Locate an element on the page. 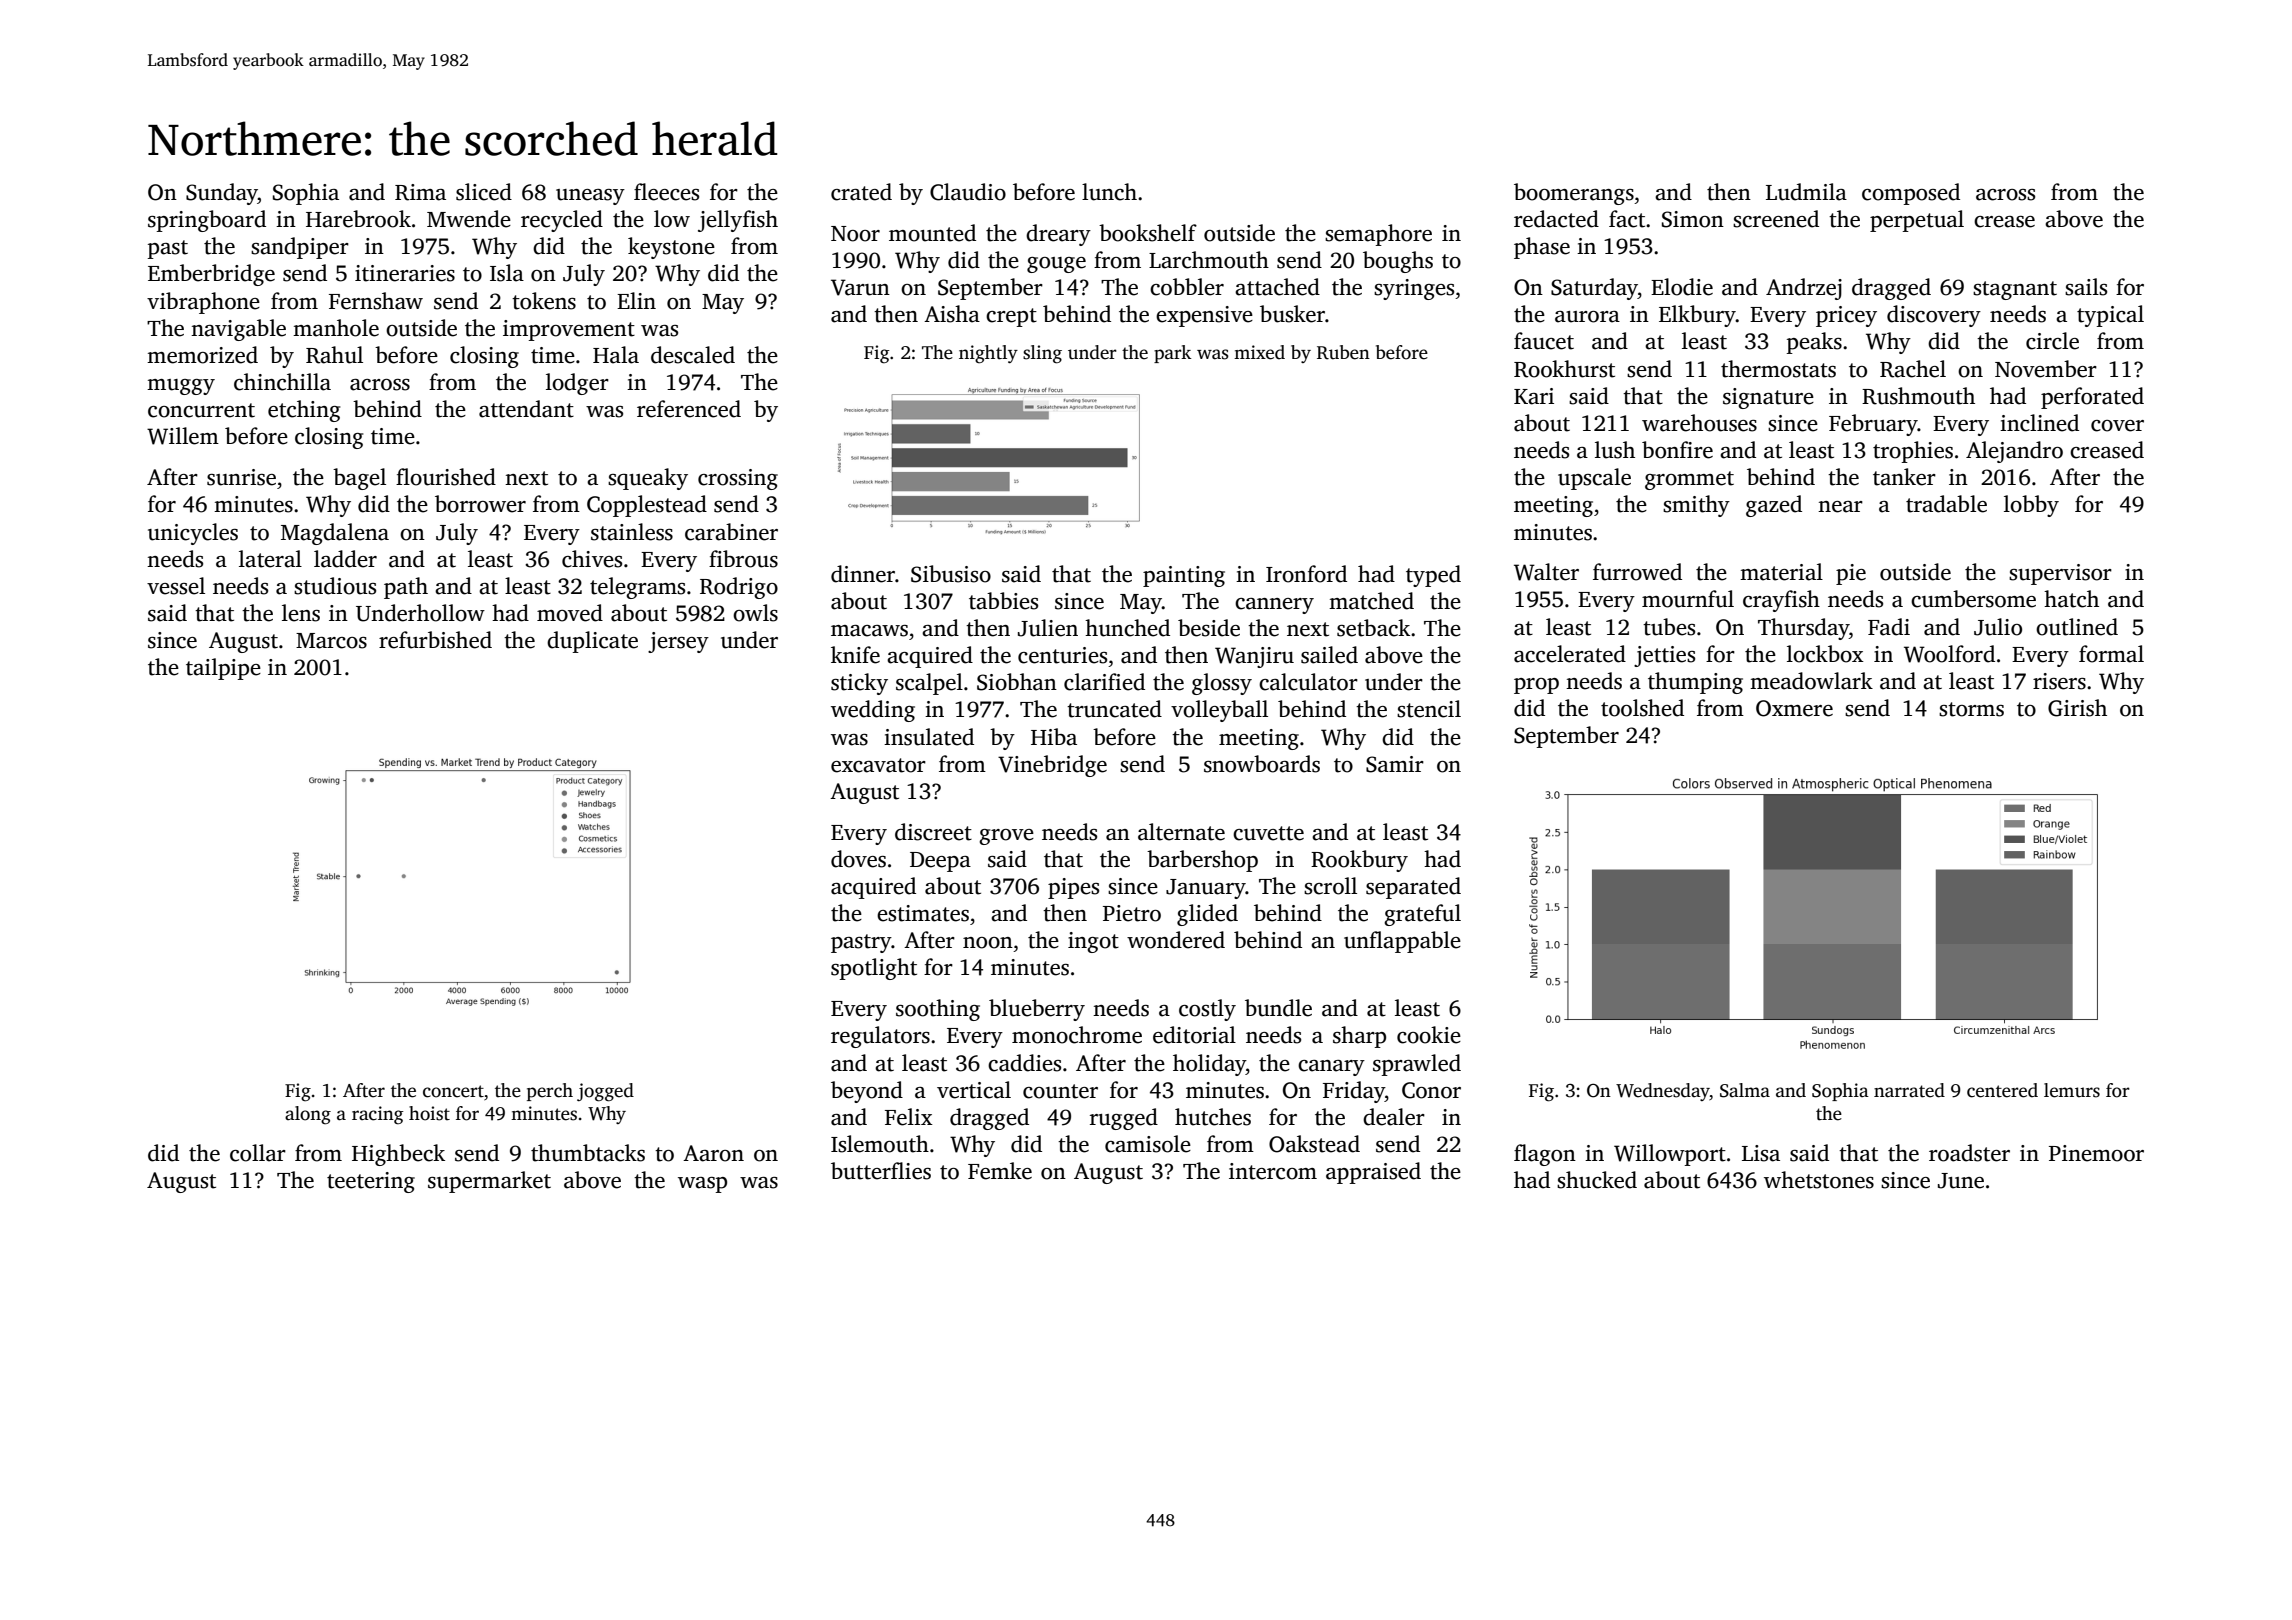  grommet is located at coordinates (1689, 480).
